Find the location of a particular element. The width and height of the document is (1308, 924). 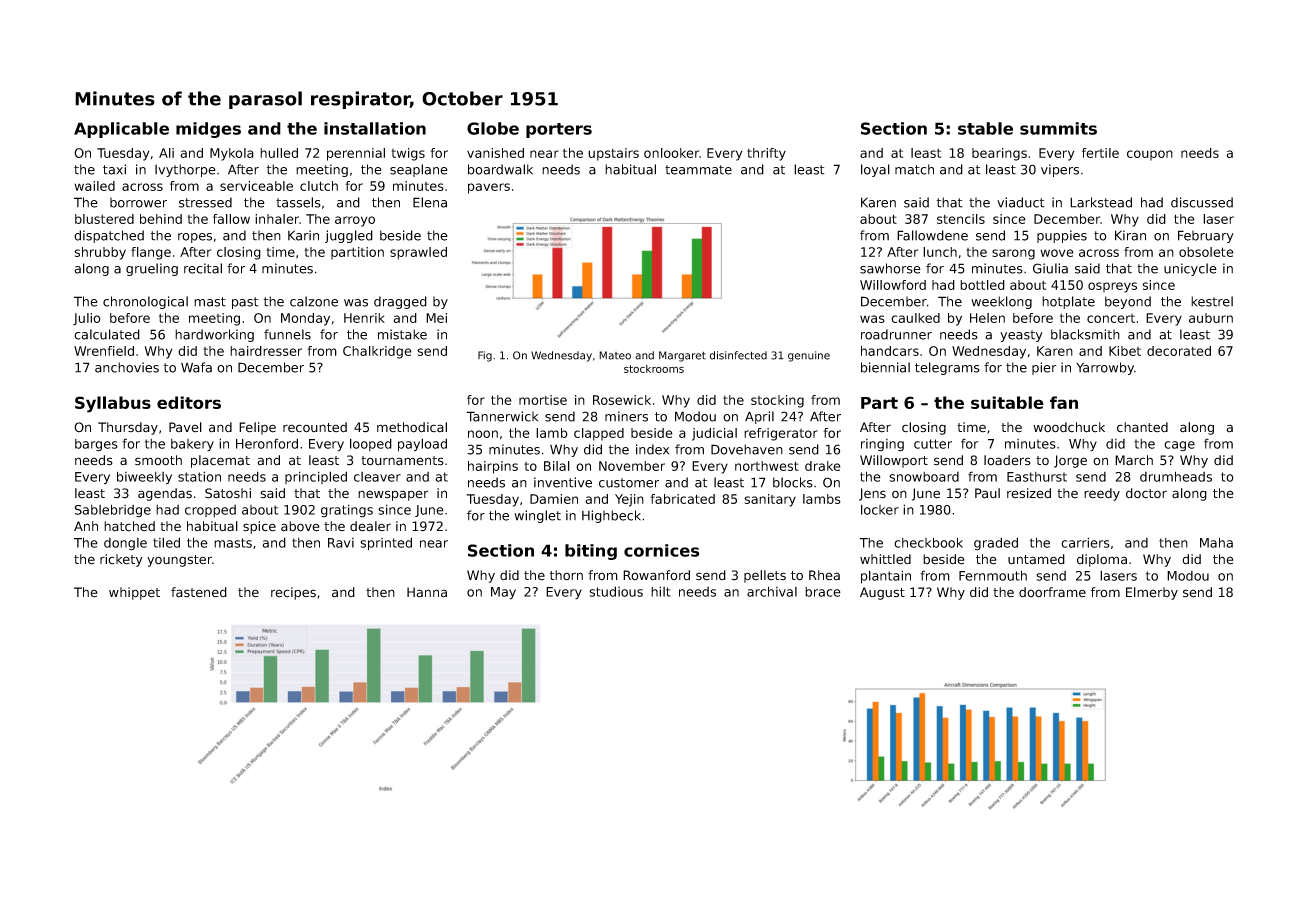

pellets is located at coordinates (765, 576).
